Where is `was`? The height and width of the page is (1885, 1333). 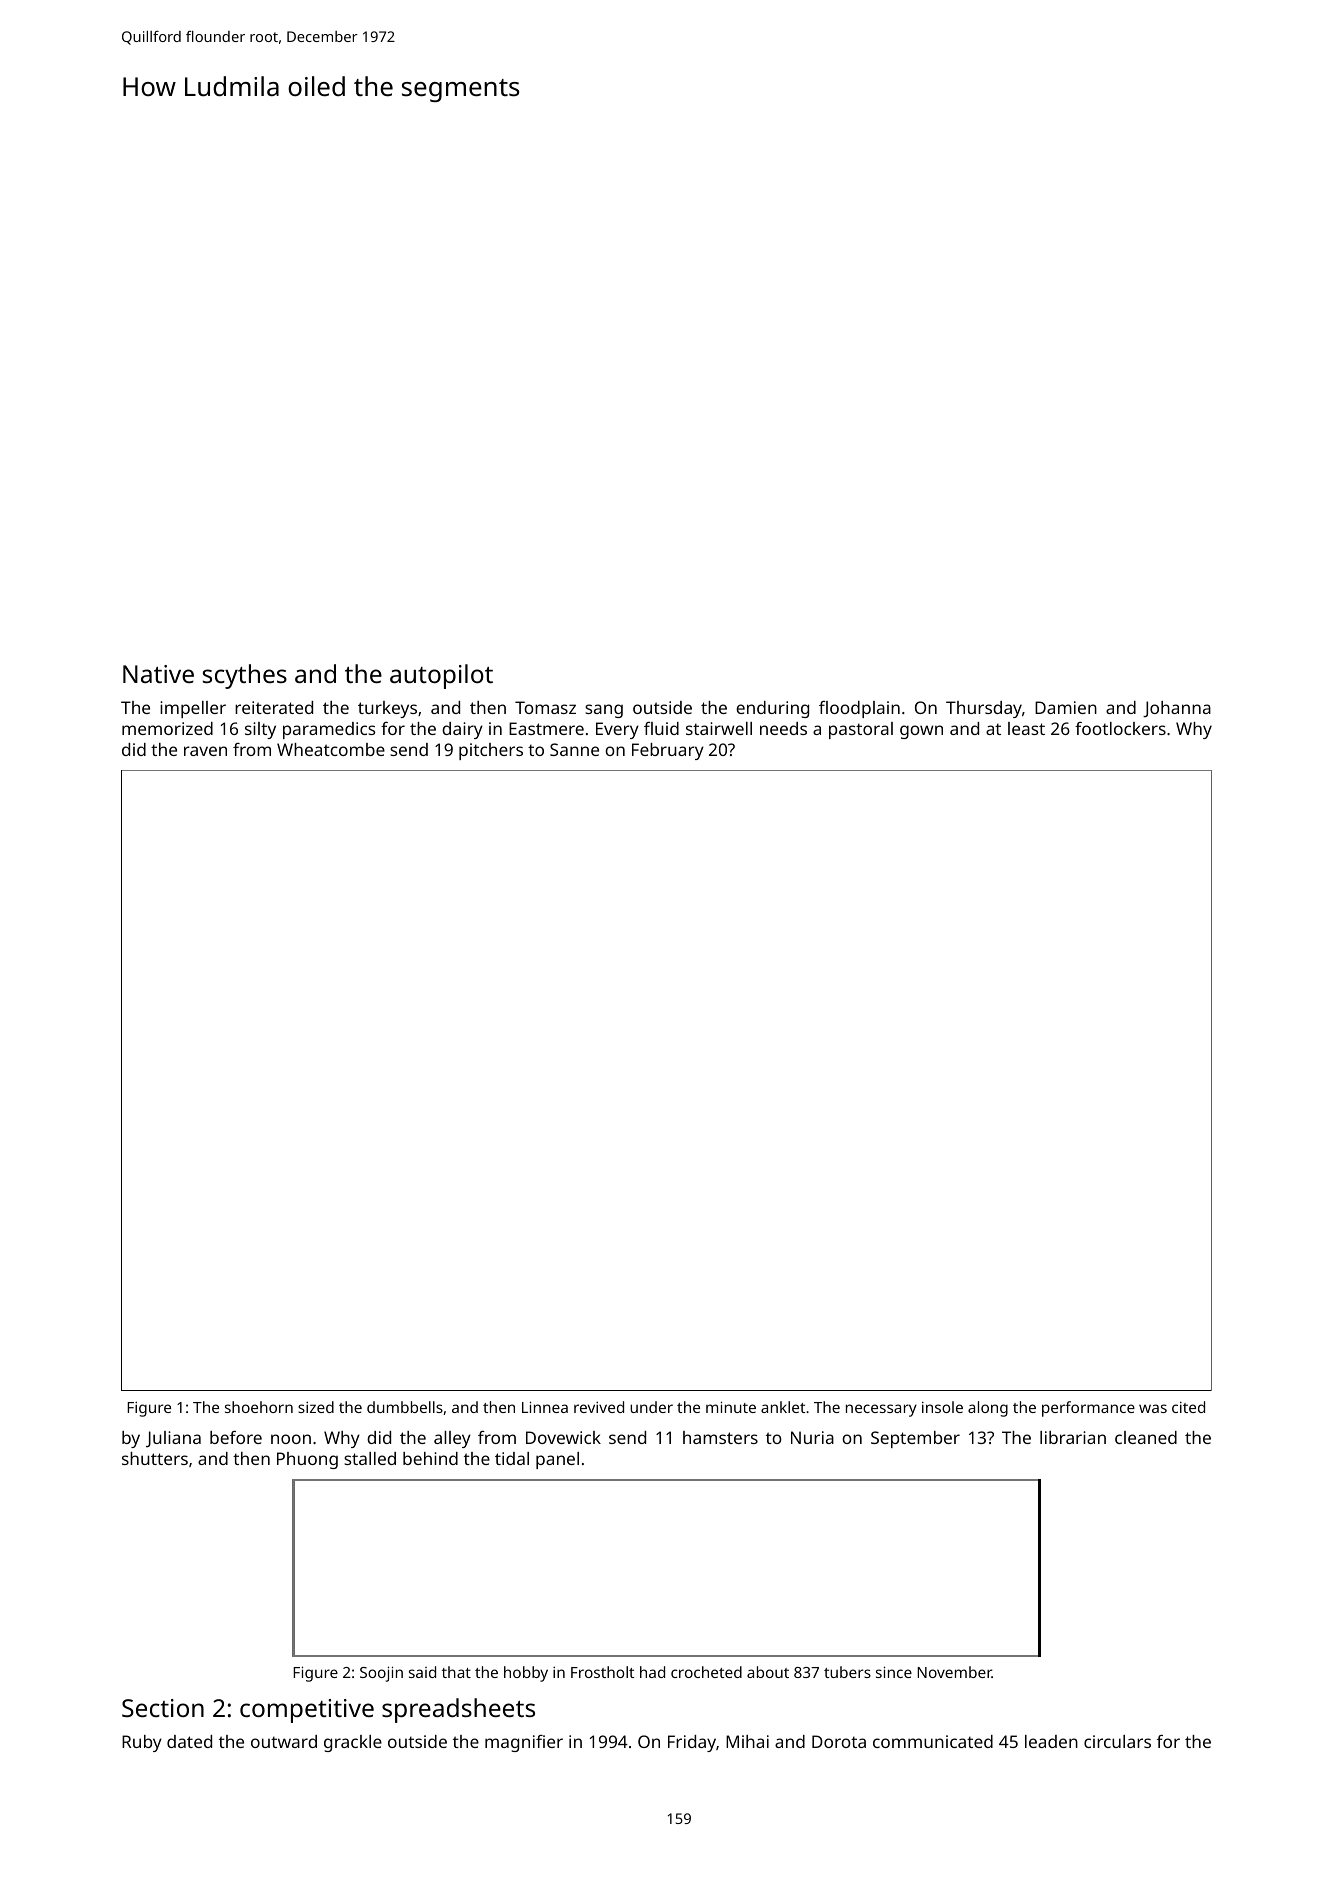
was is located at coordinates (1153, 1408).
